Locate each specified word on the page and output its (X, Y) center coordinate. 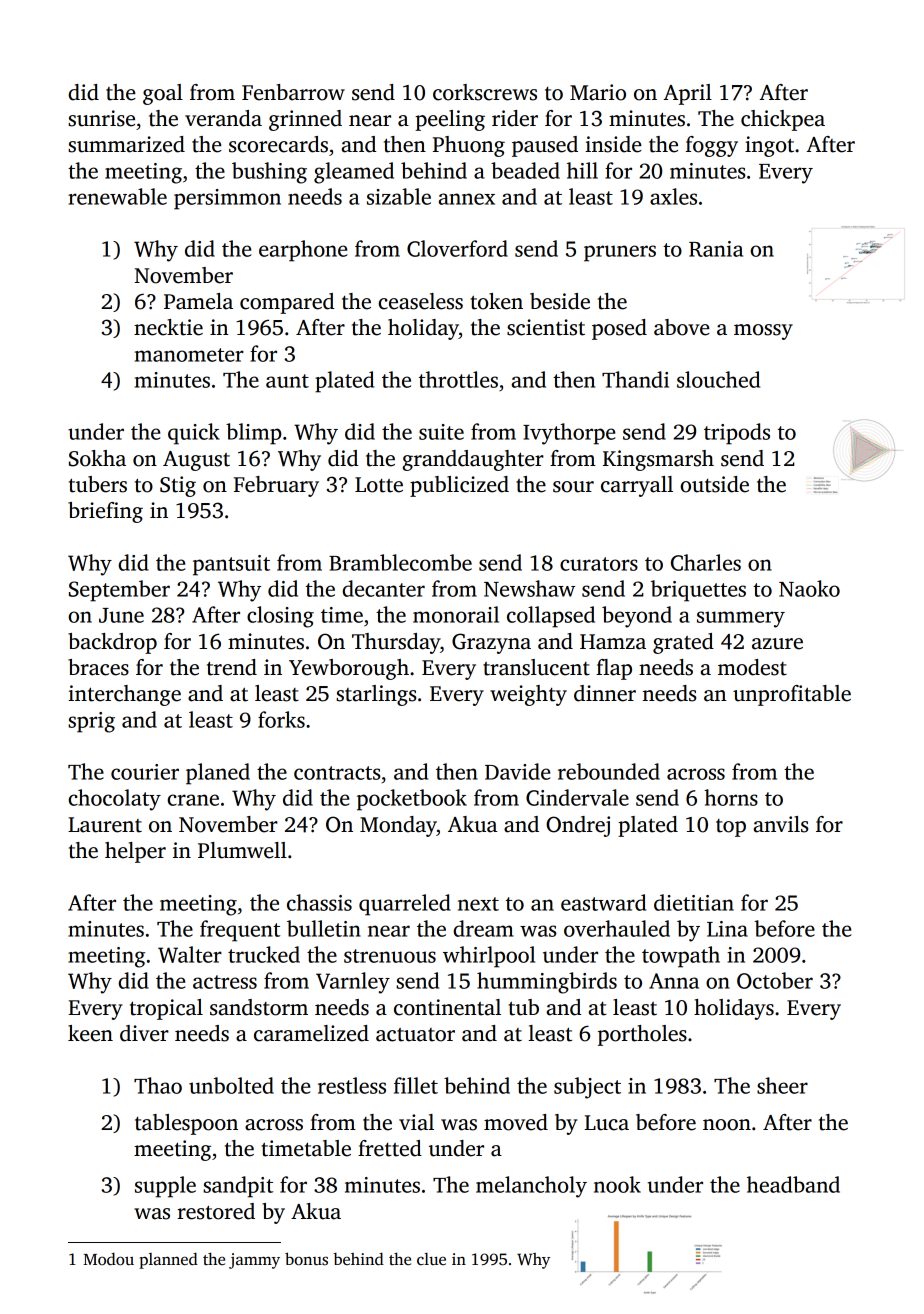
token (496, 301)
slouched (718, 379)
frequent (240, 931)
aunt (287, 381)
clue (431, 1259)
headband (793, 1184)
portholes (642, 1035)
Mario (598, 92)
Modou (108, 1259)
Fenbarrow (293, 92)
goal (163, 94)
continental (447, 1007)
